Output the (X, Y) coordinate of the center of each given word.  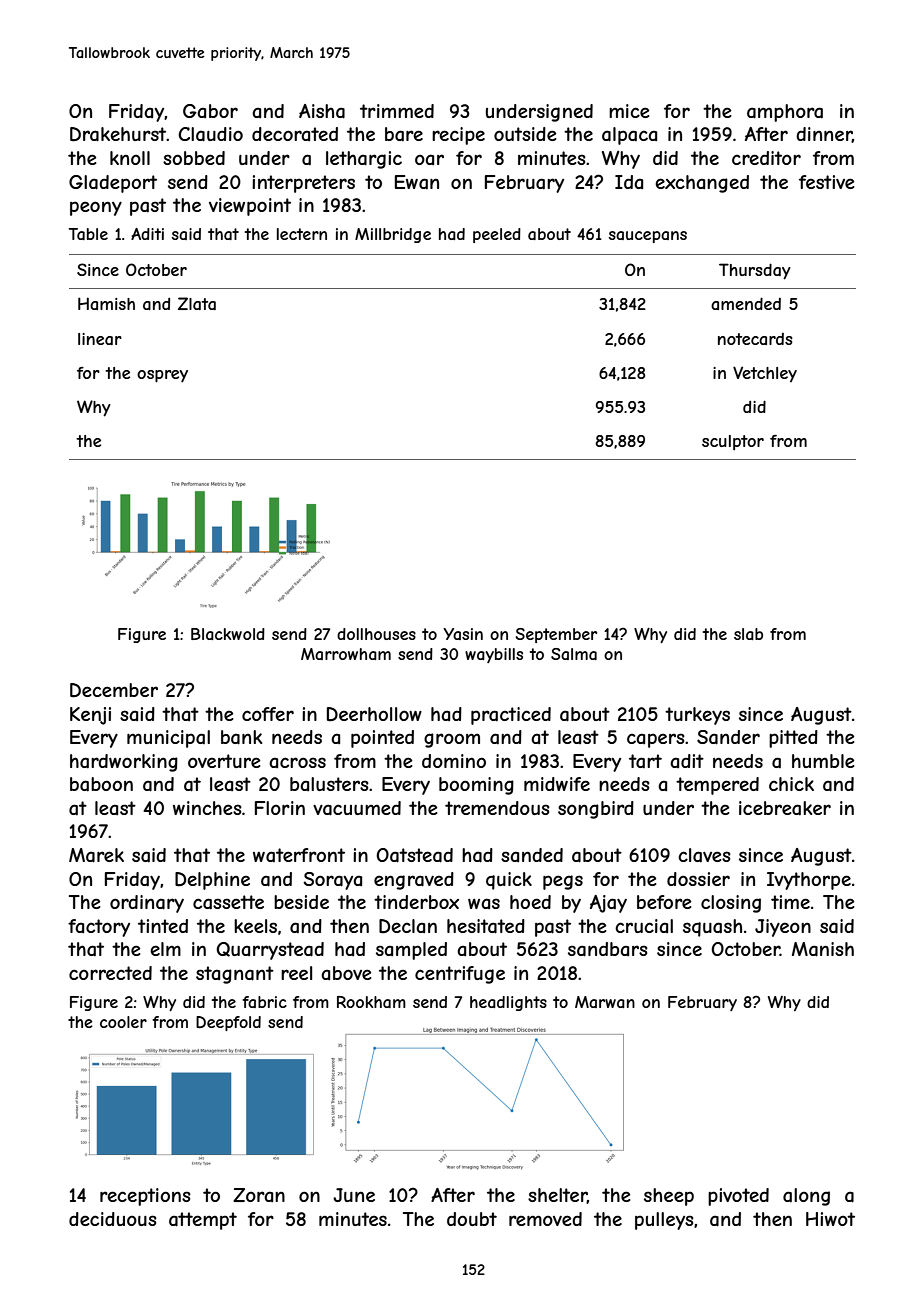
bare (404, 134)
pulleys (664, 1221)
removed (545, 1219)
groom (452, 740)
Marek (96, 855)
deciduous (113, 1219)
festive (827, 182)
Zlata (197, 303)
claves (704, 855)
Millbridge (393, 235)
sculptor (733, 442)
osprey (162, 376)
